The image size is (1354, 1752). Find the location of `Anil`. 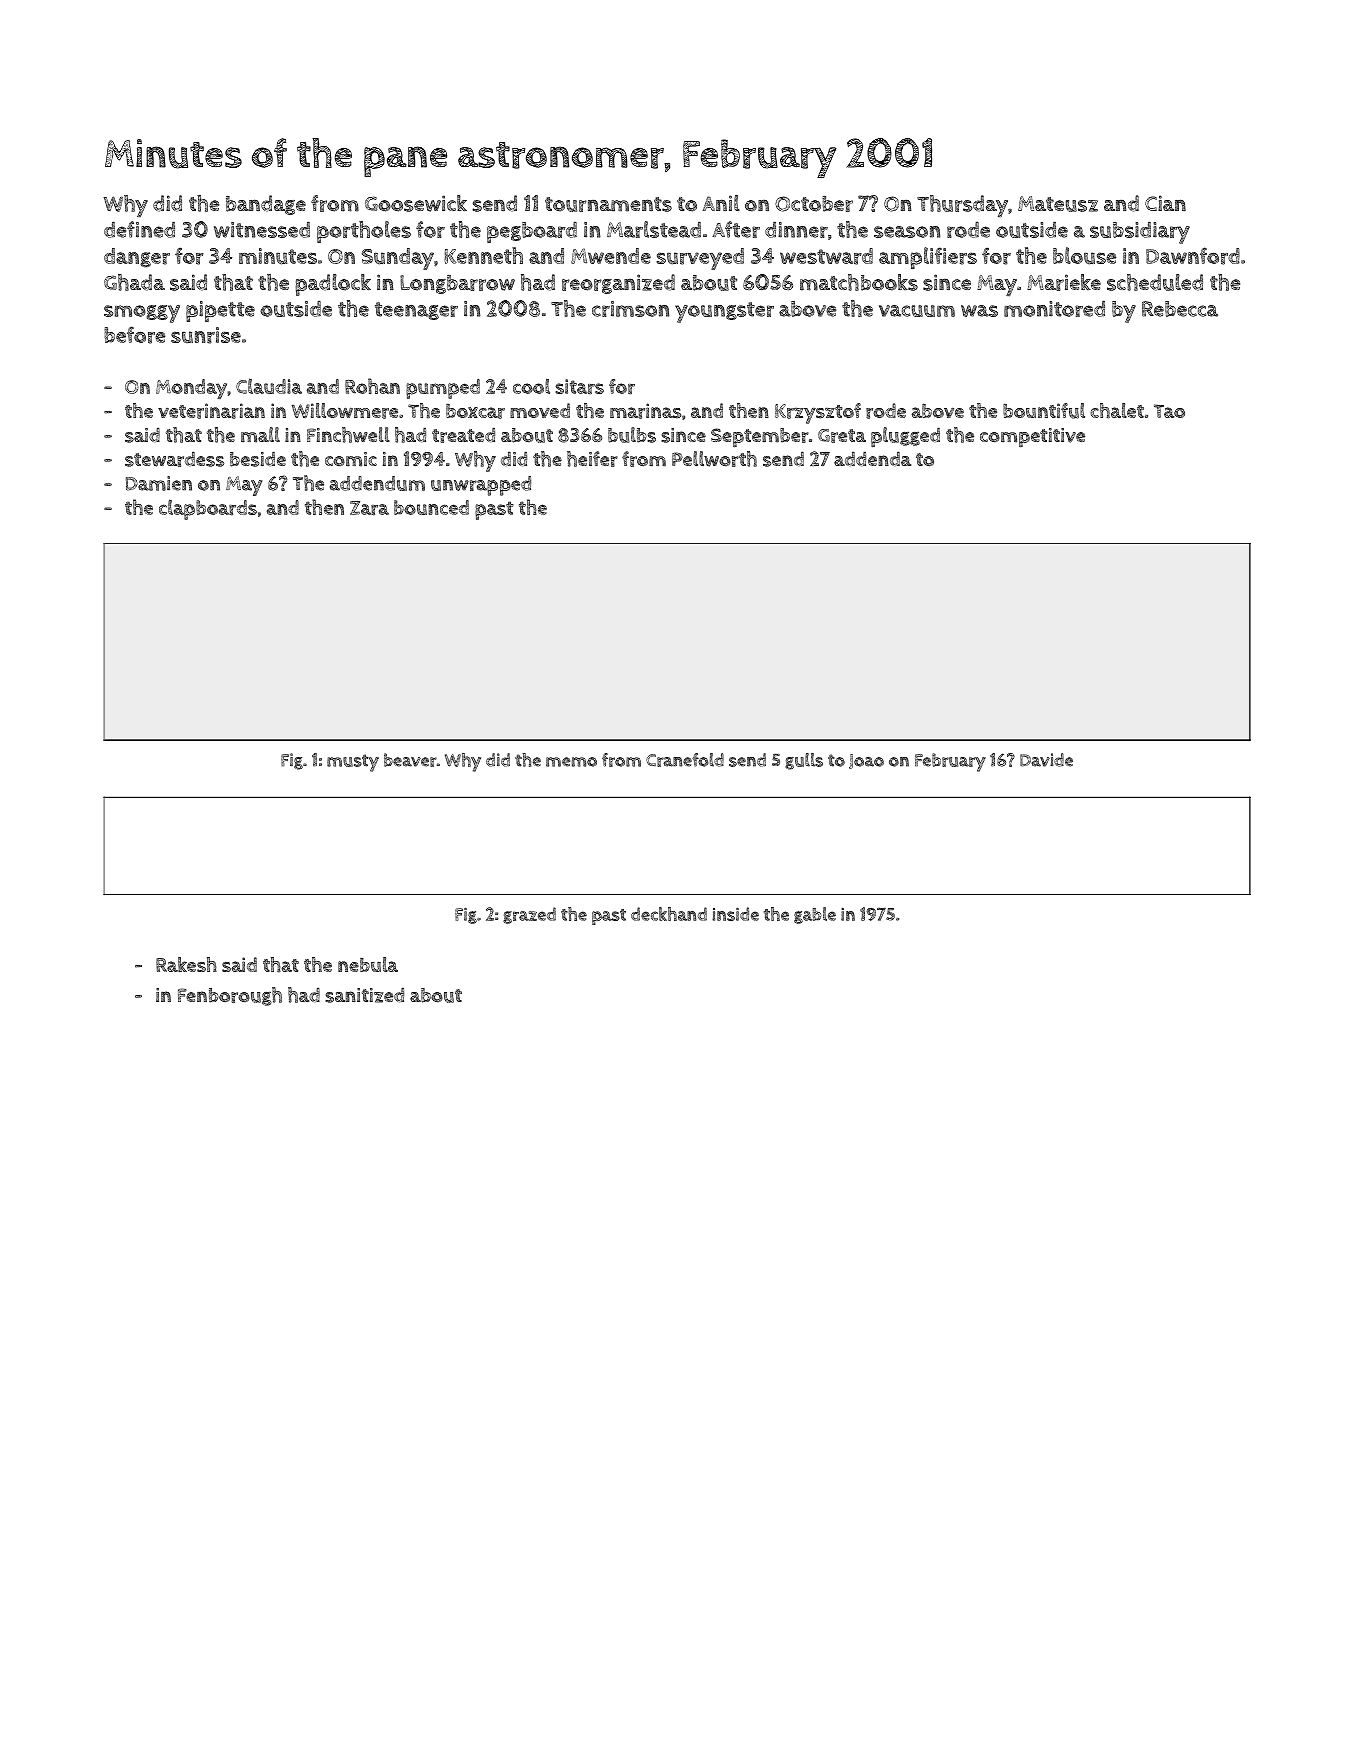

Anil is located at coordinates (721, 203).
